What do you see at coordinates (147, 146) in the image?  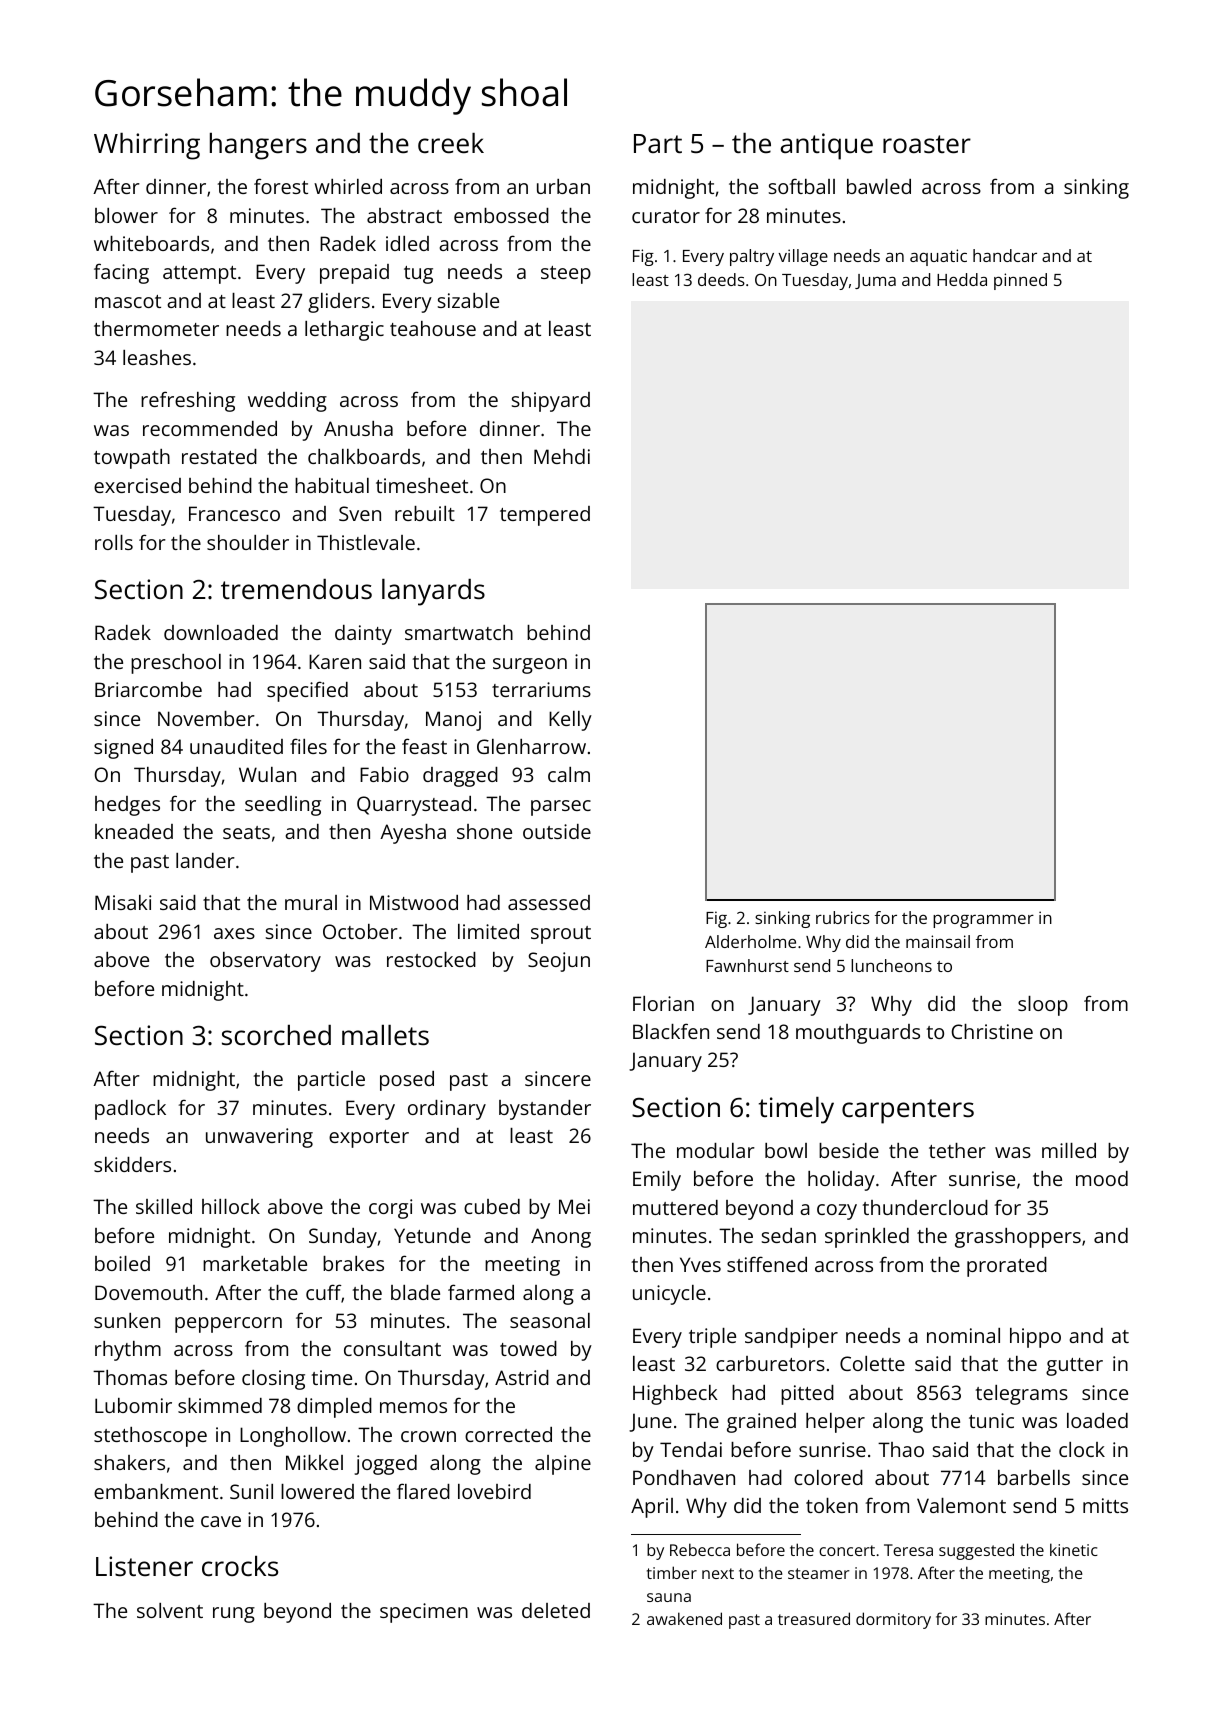 I see `Whirring` at bounding box center [147, 146].
